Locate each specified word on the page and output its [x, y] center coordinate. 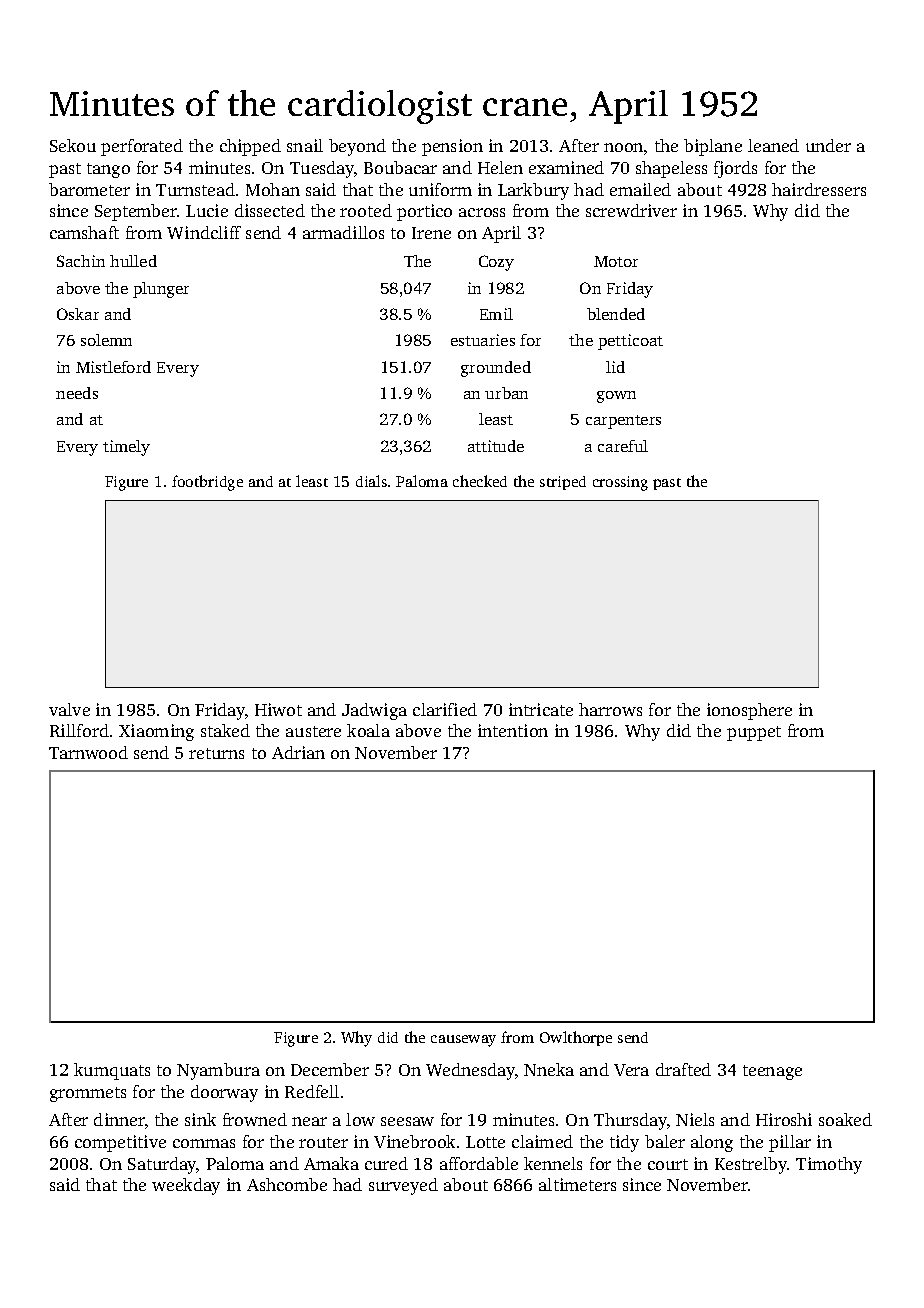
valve [69, 709]
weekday [186, 1186]
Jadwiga [374, 711]
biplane [713, 147]
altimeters [577, 1184]
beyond [357, 147]
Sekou [73, 145]
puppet [754, 733]
